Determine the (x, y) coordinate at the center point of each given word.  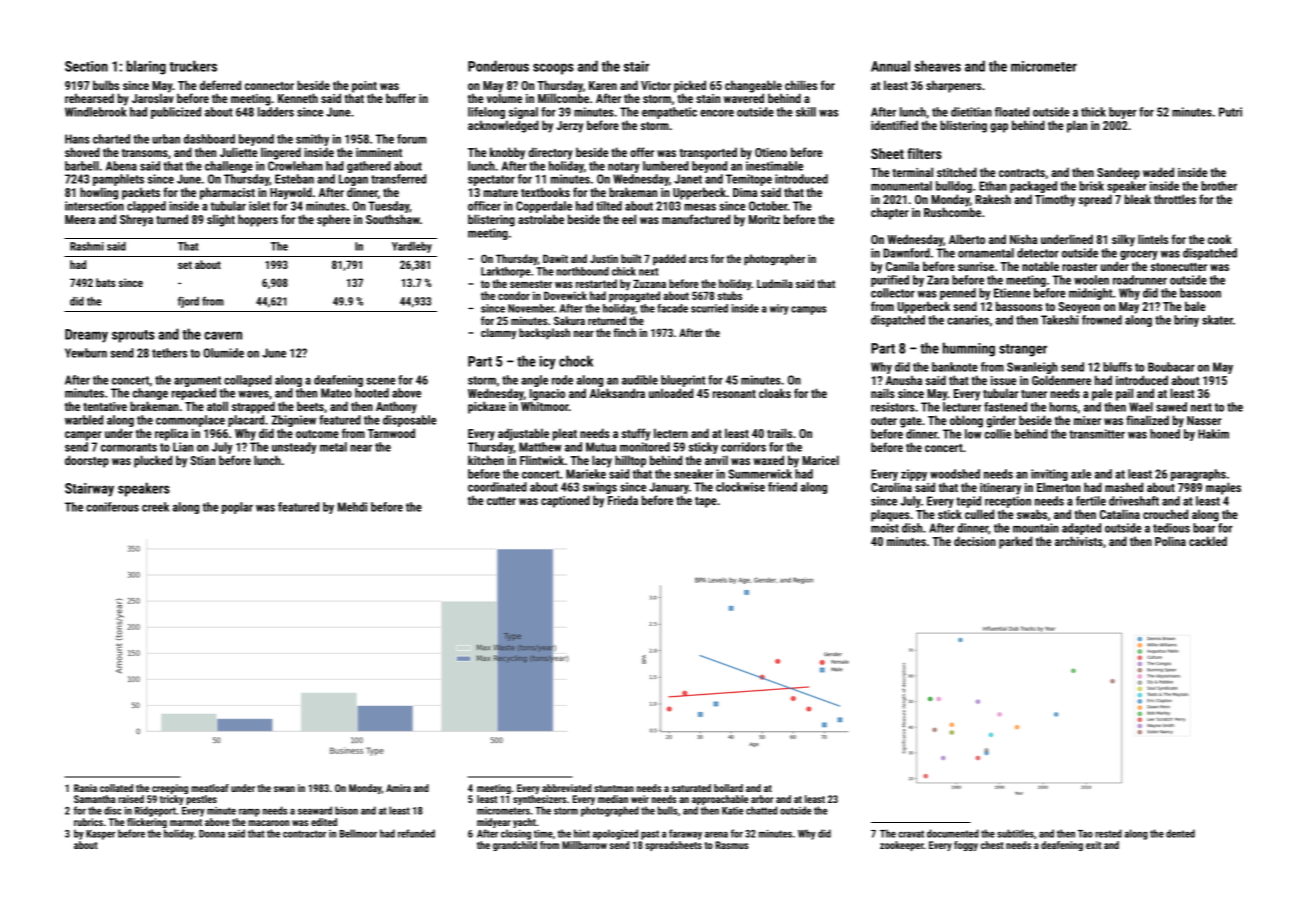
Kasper (100, 835)
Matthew (540, 447)
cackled (1208, 541)
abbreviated (566, 788)
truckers (193, 66)
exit (1093, 845)
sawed (1171, 407)
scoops (553, 69)
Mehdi (352, 507)
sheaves (937, 66)
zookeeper (902, 846)
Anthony (396, 407)
